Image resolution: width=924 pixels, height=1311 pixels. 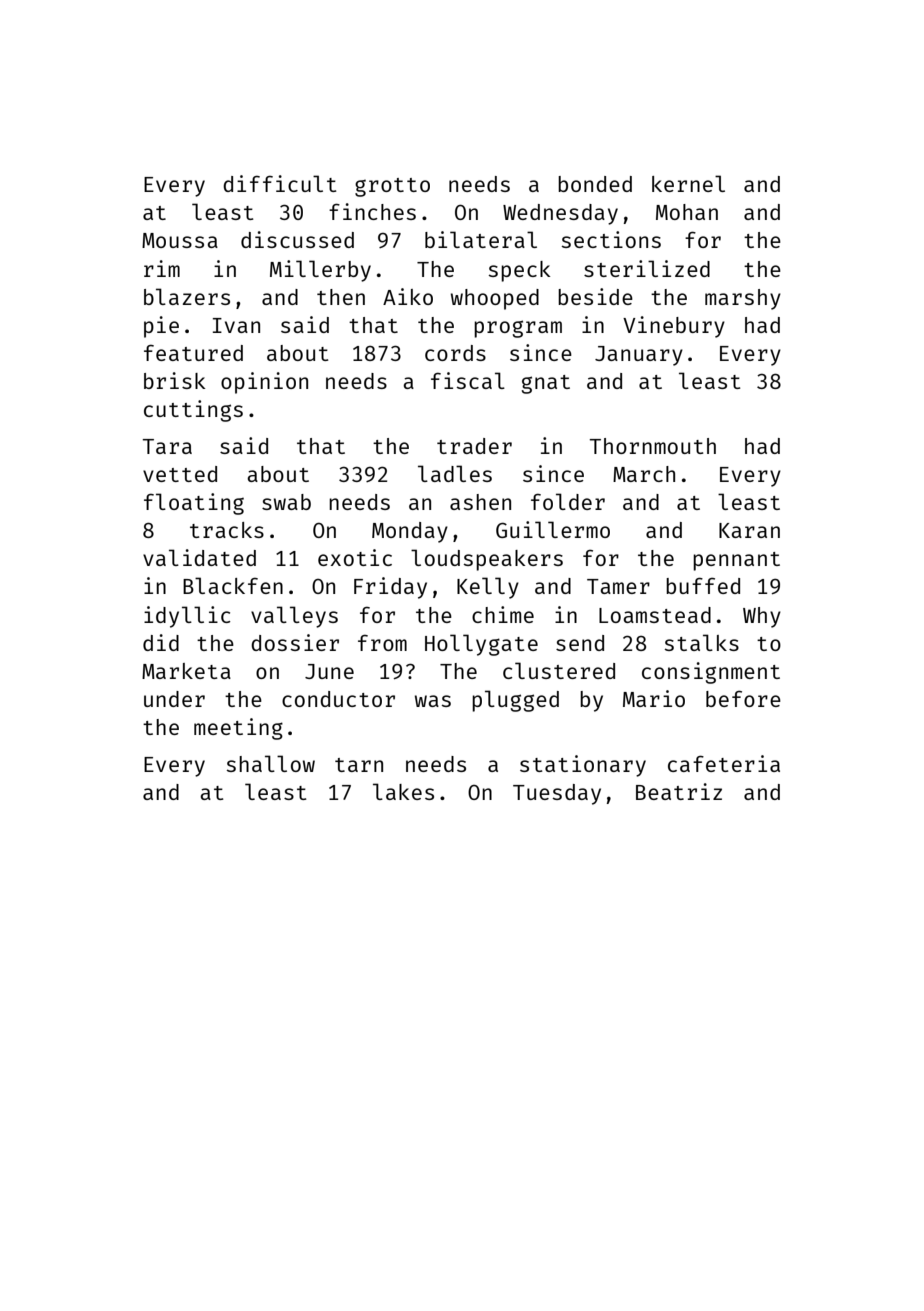 What do you see at coordinates (518, 329) in the page?
I see `program` at bounding box center [518, 329].
